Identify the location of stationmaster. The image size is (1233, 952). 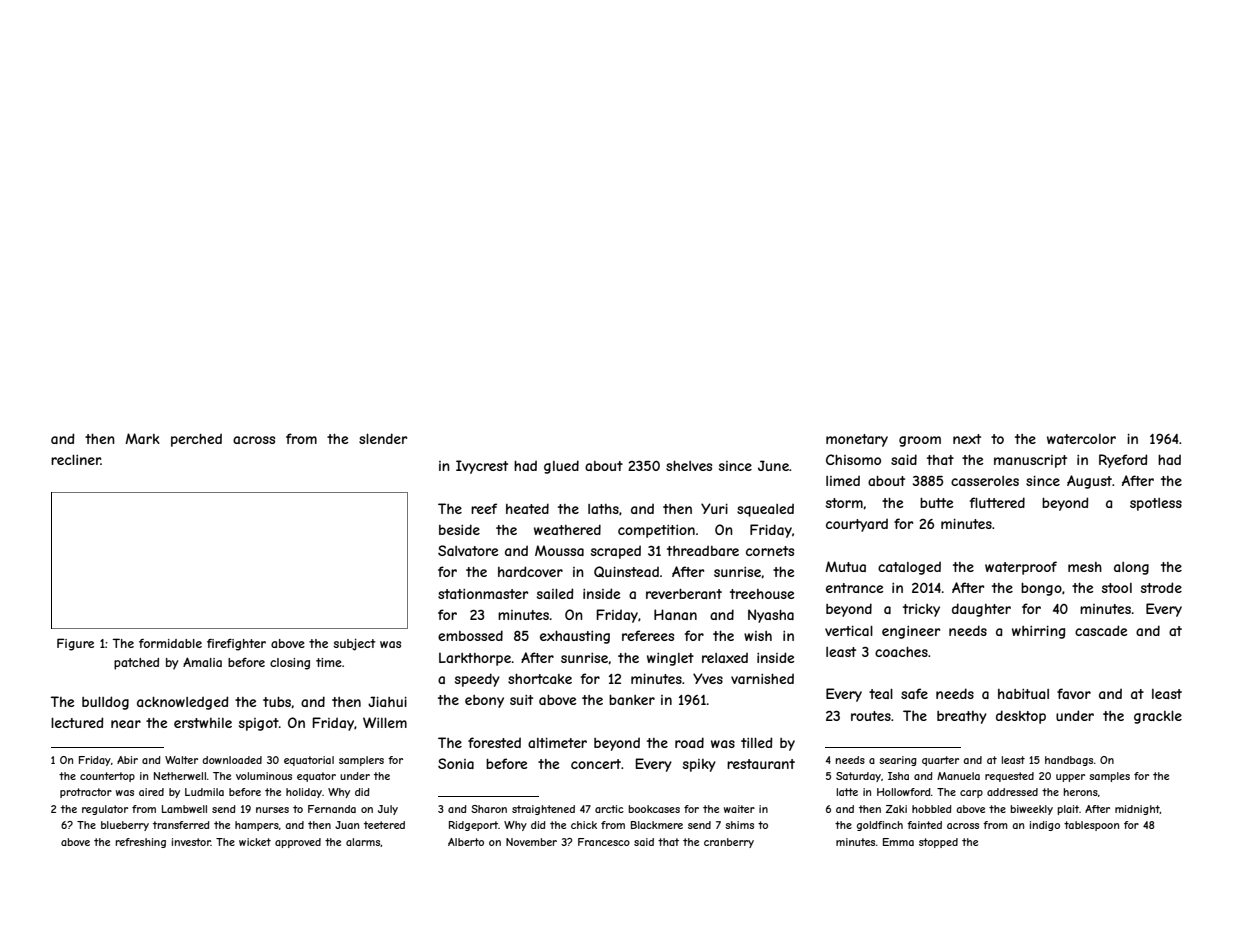
(483, 594).
